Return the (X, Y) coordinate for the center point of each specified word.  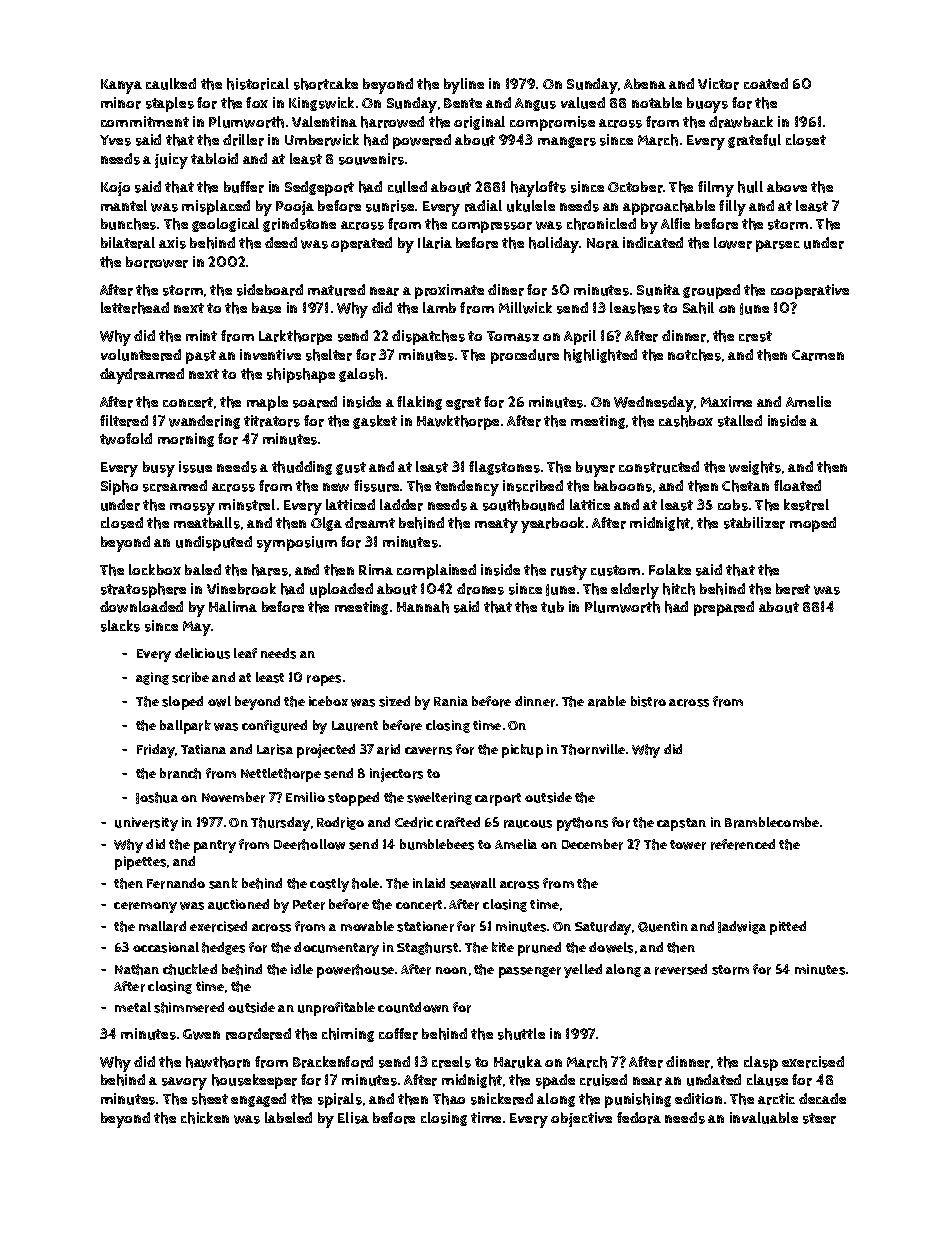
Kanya (121, 86)
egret (463, 403)
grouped (711, 291)
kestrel (806, 505)
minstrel (247, 505)
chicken (205, 1118)
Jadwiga (742, 927)
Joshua (157, 798)
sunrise (390, 206)
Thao (449, 1099)
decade (822, 1098)
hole (365, 883)
